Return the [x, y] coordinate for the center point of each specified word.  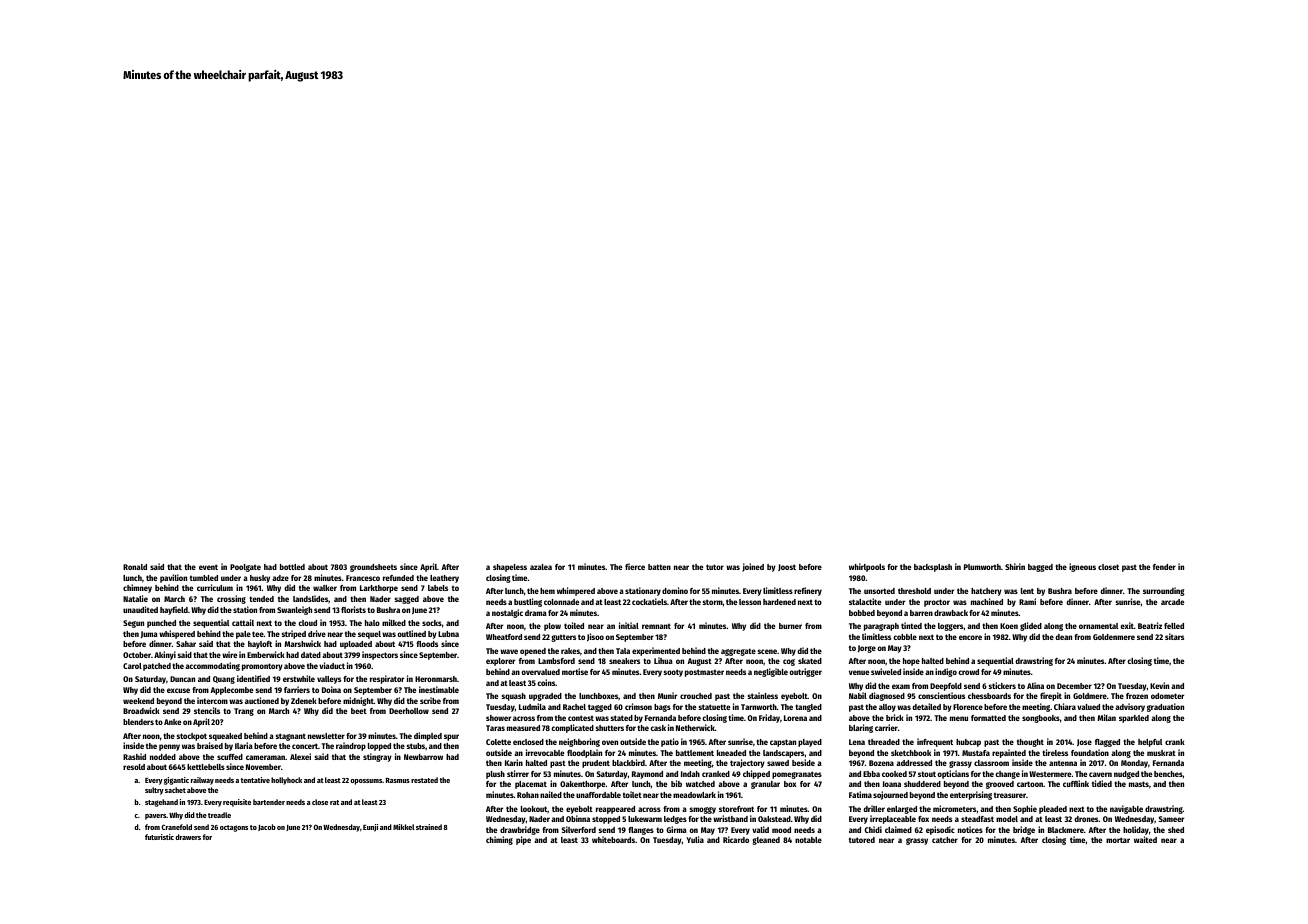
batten [659, 567]
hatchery [986, 592]
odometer [1167, 696]
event [208, 567]
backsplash [933, 568]
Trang [244, 712]
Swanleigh [294, 610]
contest [581, 718]
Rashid [134, 756]
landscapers [784, 754]
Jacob [267, 827]
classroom [991, 763]
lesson [750, 602]
